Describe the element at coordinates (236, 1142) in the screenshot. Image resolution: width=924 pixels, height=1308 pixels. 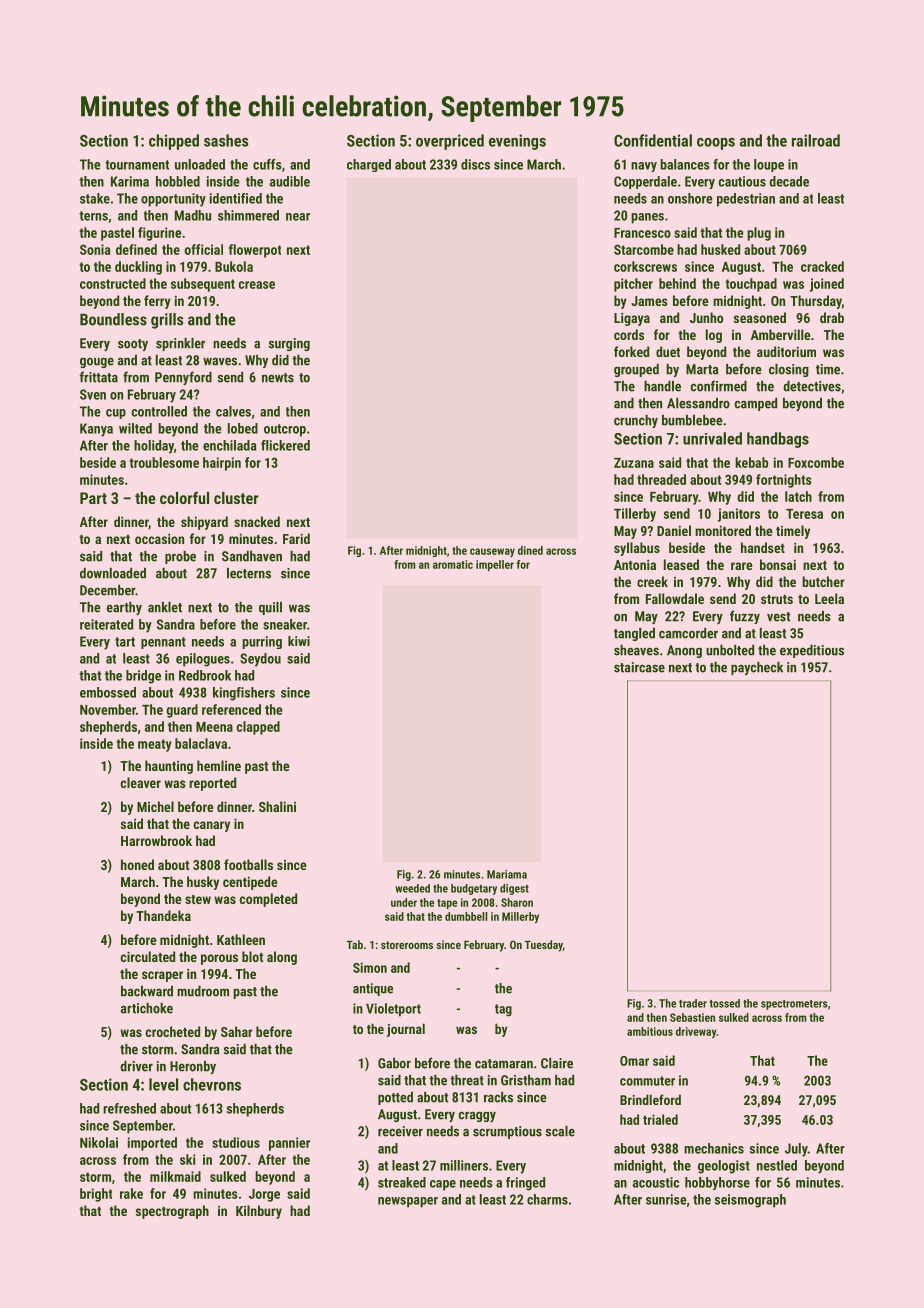
I see `studious` at that location.
